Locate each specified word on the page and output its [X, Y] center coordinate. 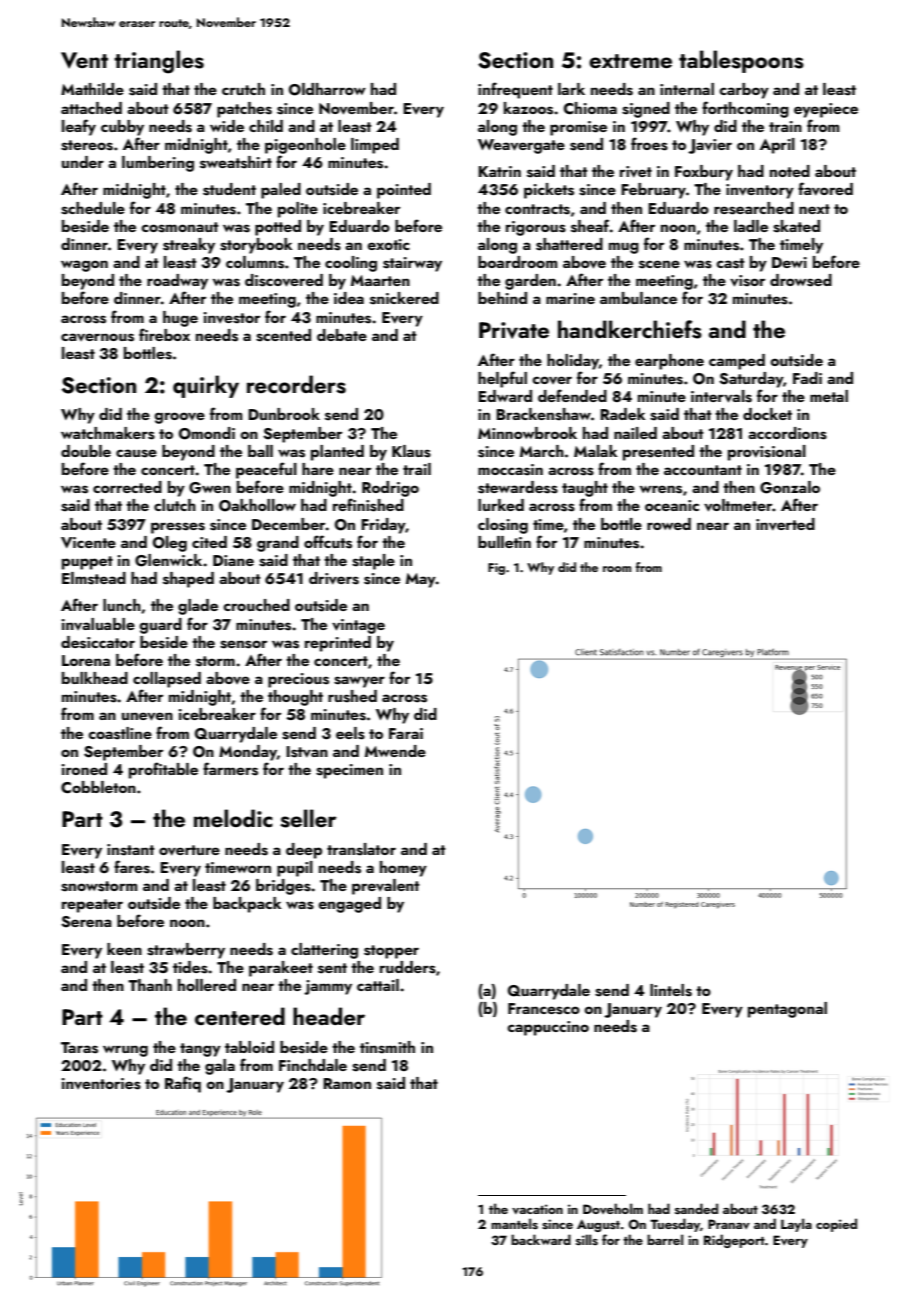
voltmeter [738, 505]
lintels [671, 990]
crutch [243, 89]
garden [530, 282]
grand [278, 544]
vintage [358, 626]
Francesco [544, 1009]
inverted [785, 524]
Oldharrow [327, 89]
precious [298, 680]
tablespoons [741, 61]
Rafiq [183, 1084]
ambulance [638, 298]
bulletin [504, 542]
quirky [206, 386]
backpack [247, 905]
